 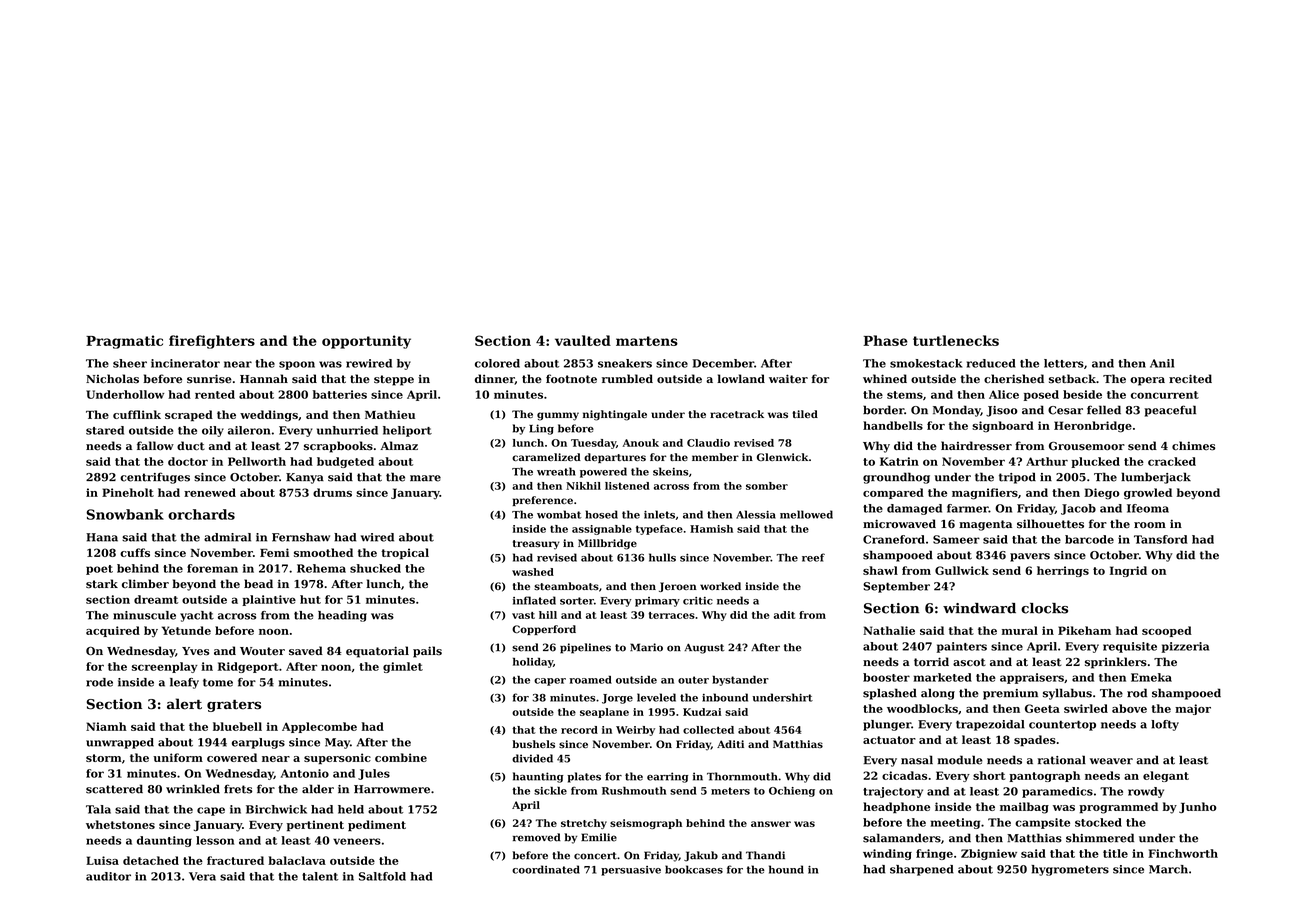 I want to click on hound, so click(x=786, y=869).
